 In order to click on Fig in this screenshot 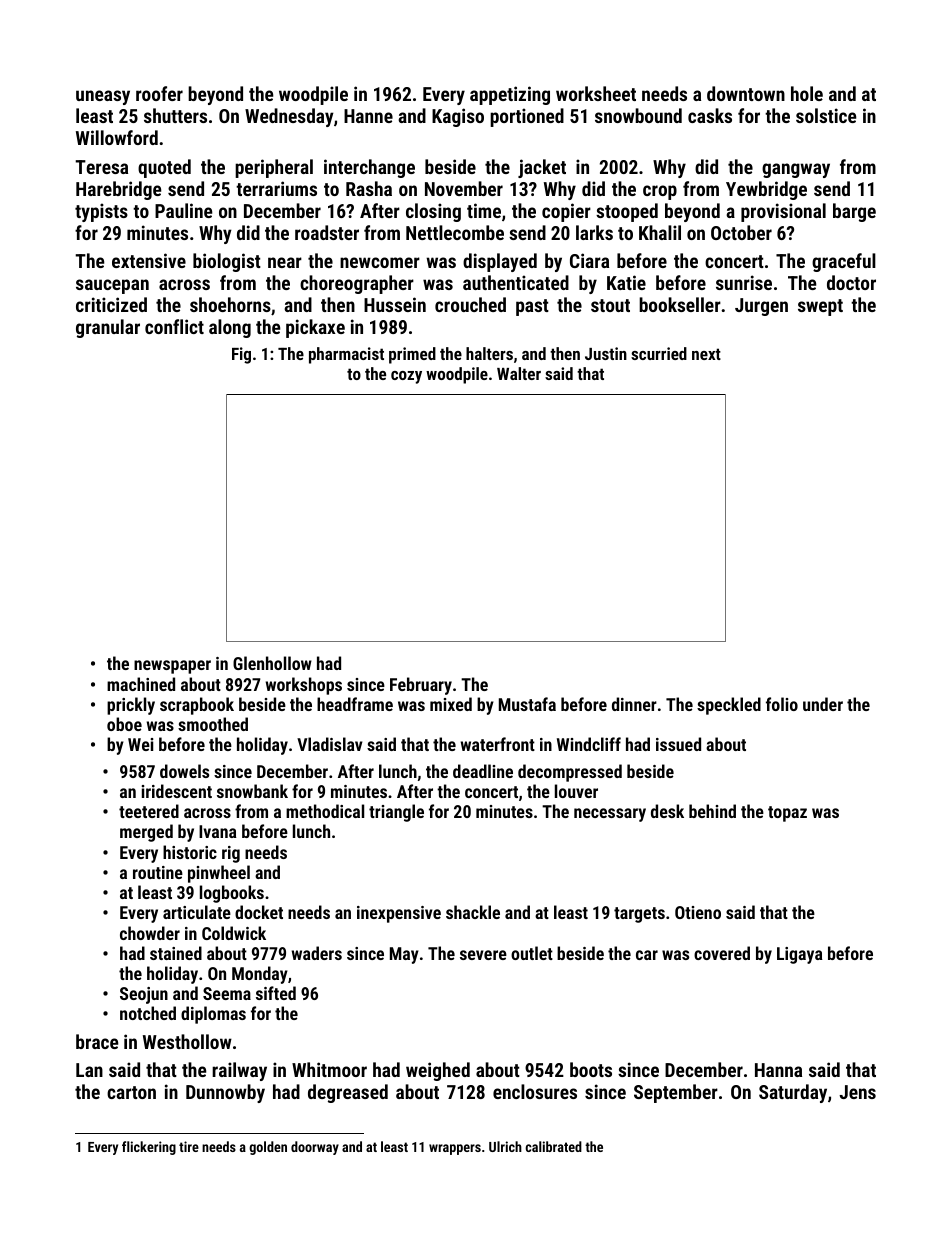, I will do `click(241, 355)`.
